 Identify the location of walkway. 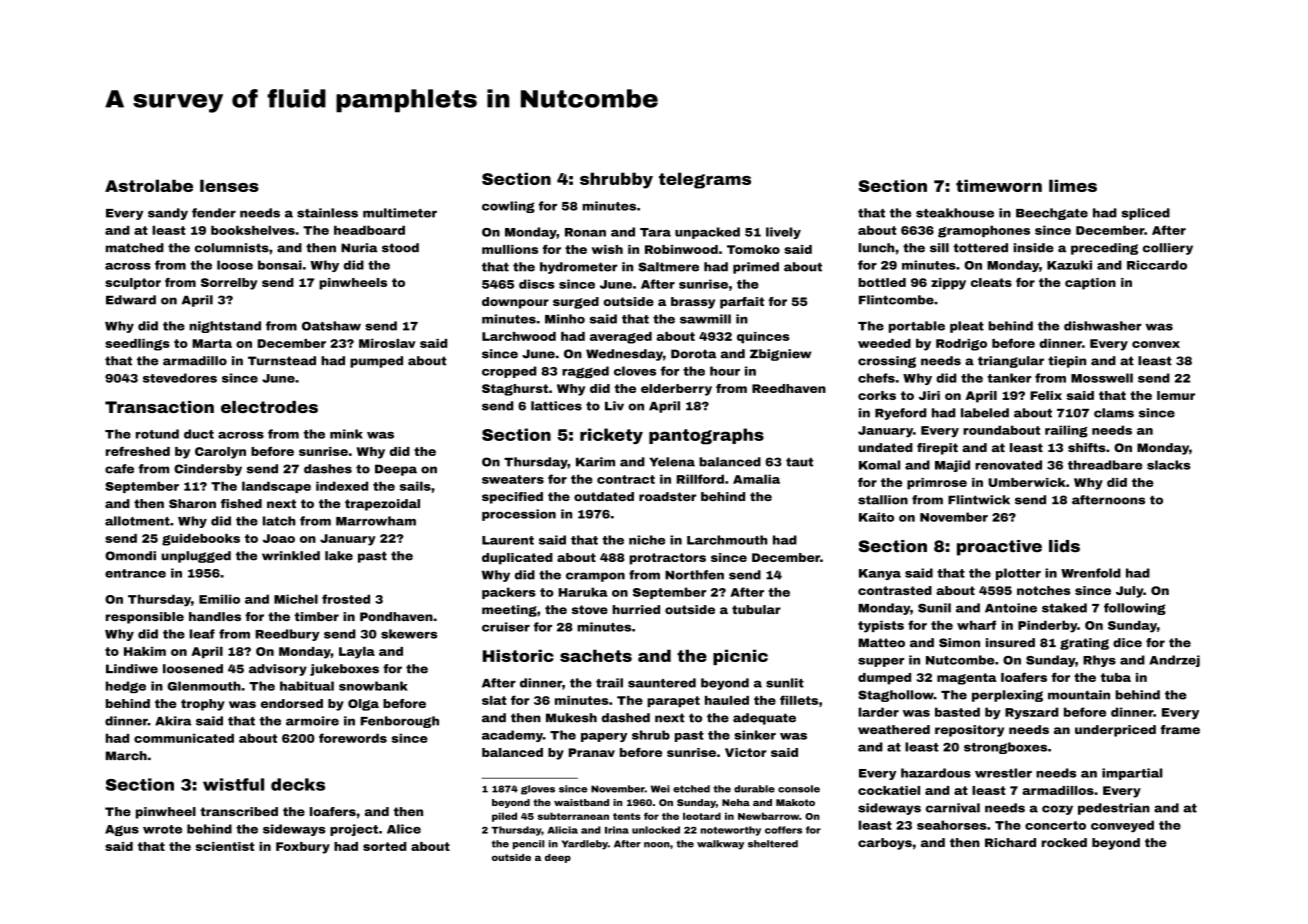
(720, 845).
